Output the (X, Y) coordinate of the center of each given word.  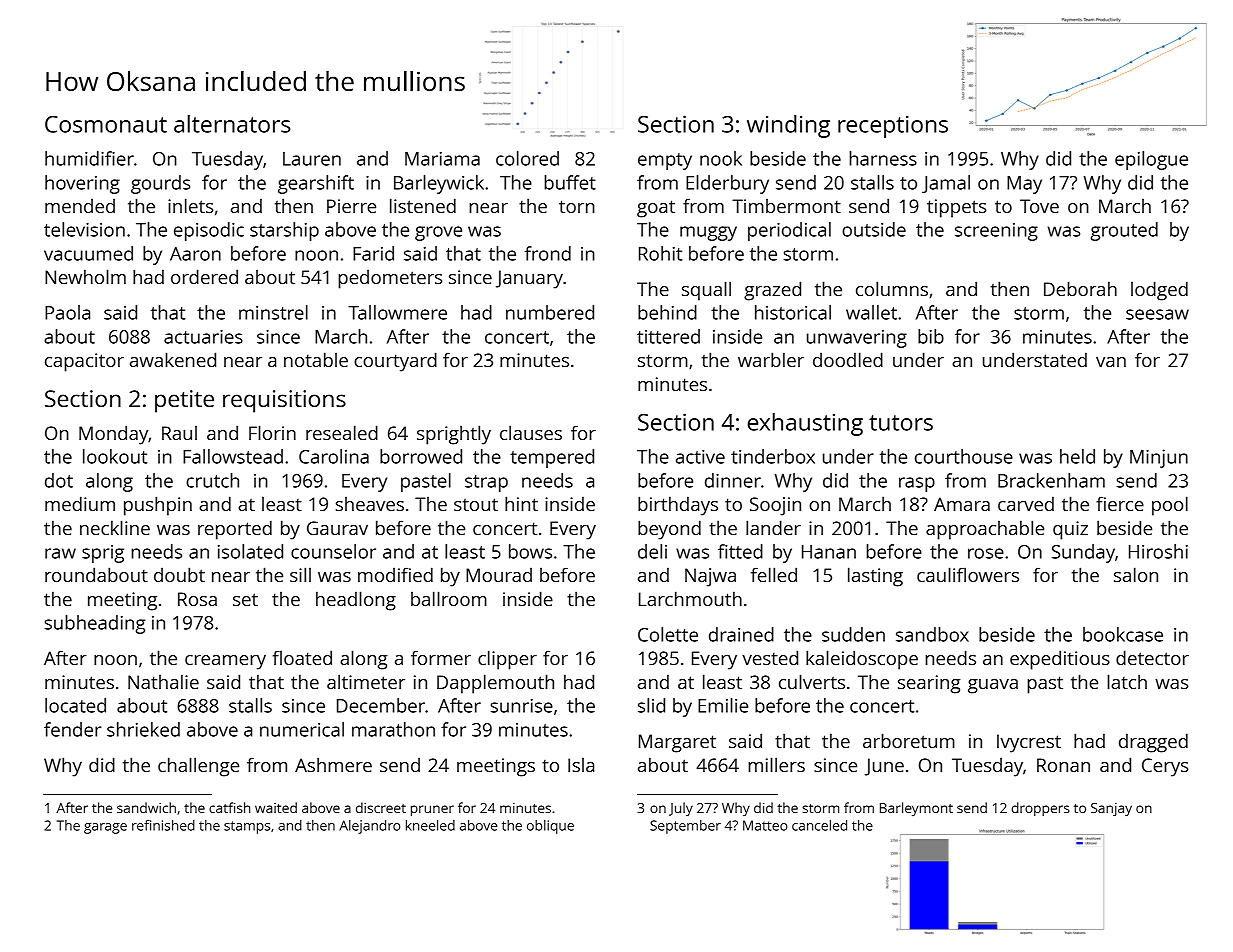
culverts (812, 681)
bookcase (1123, 634)
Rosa (197, 599)
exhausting (805, 424)
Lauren (312, 159)
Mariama (442, 159)
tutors (901, 423)
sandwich (146, 807)
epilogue (1151, 160)
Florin (272, 432)
